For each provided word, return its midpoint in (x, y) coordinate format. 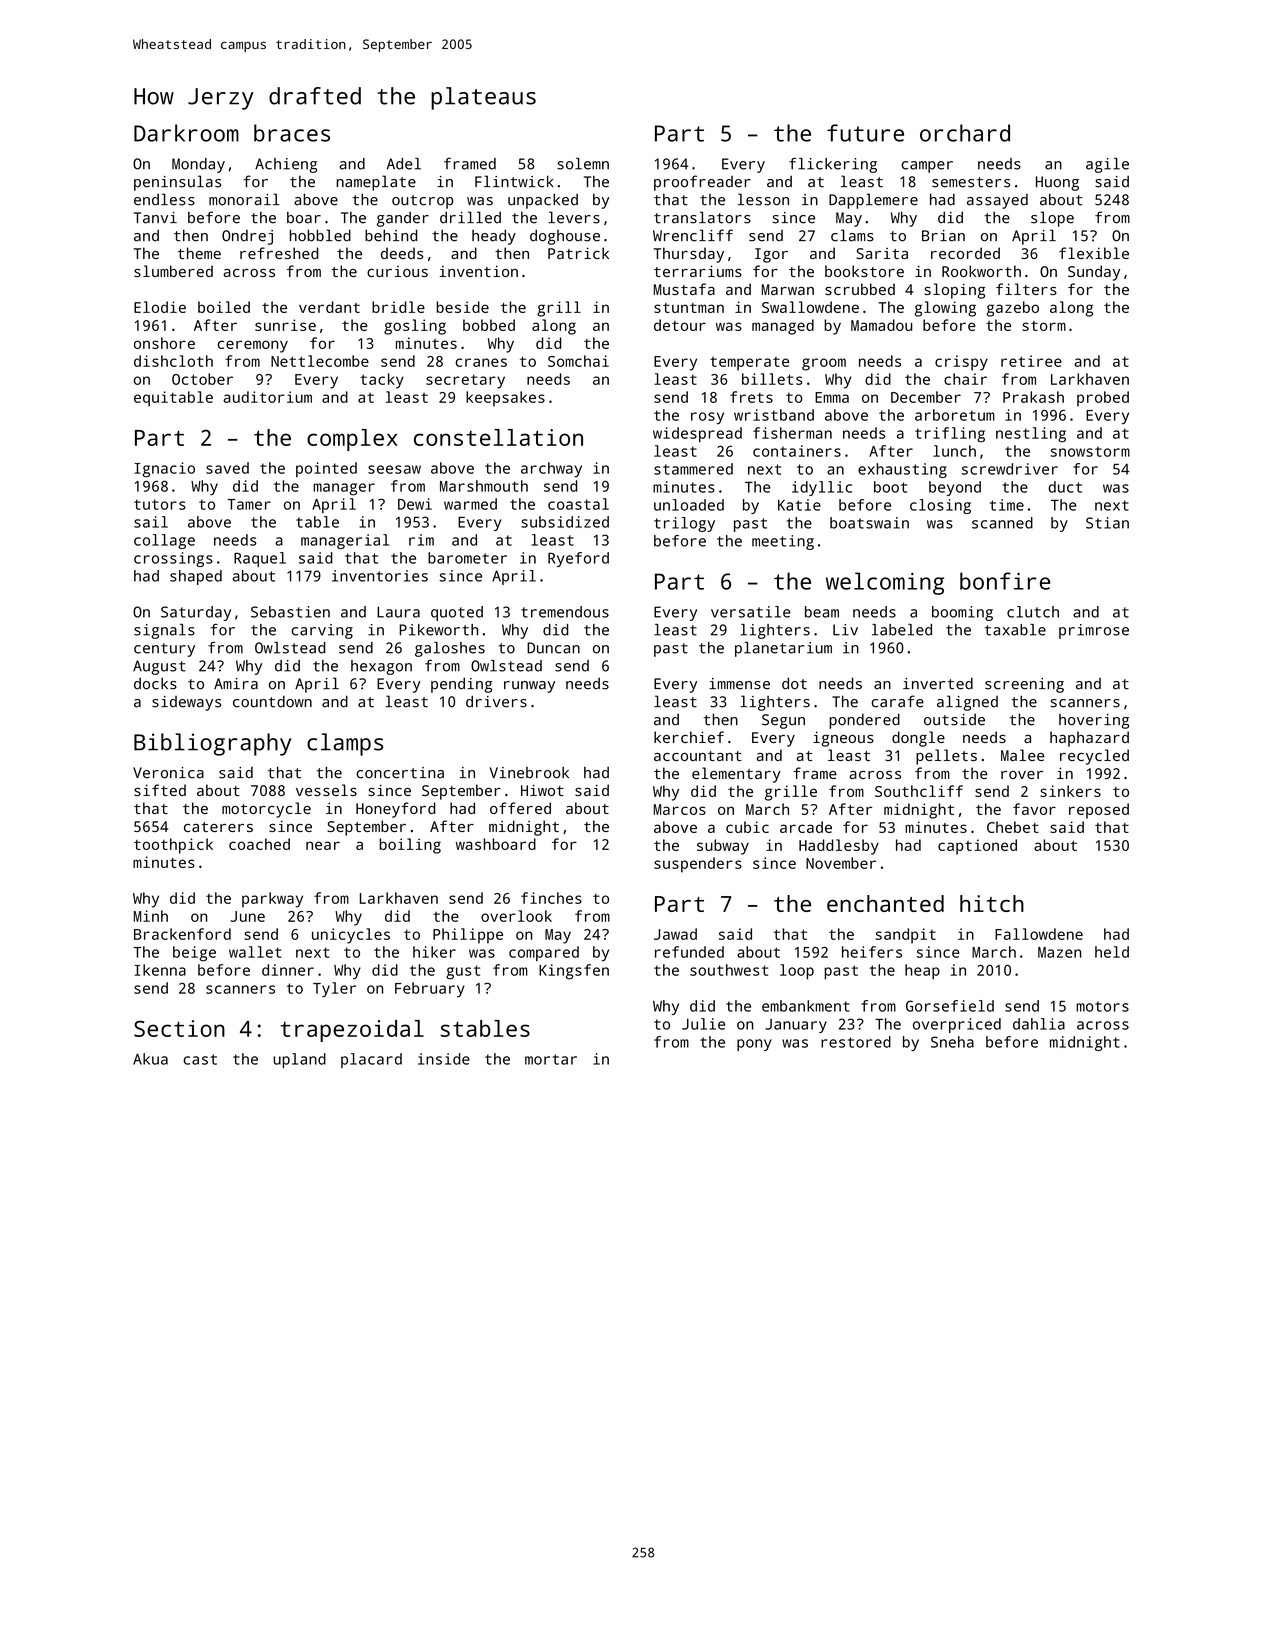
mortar (551, 1059)
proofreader (702, 183)
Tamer (249, 504)
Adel (404, 164)
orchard (965, 133)
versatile (751, 612)
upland (299, 1060)
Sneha (952, 1042)
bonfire (1005, 581)
